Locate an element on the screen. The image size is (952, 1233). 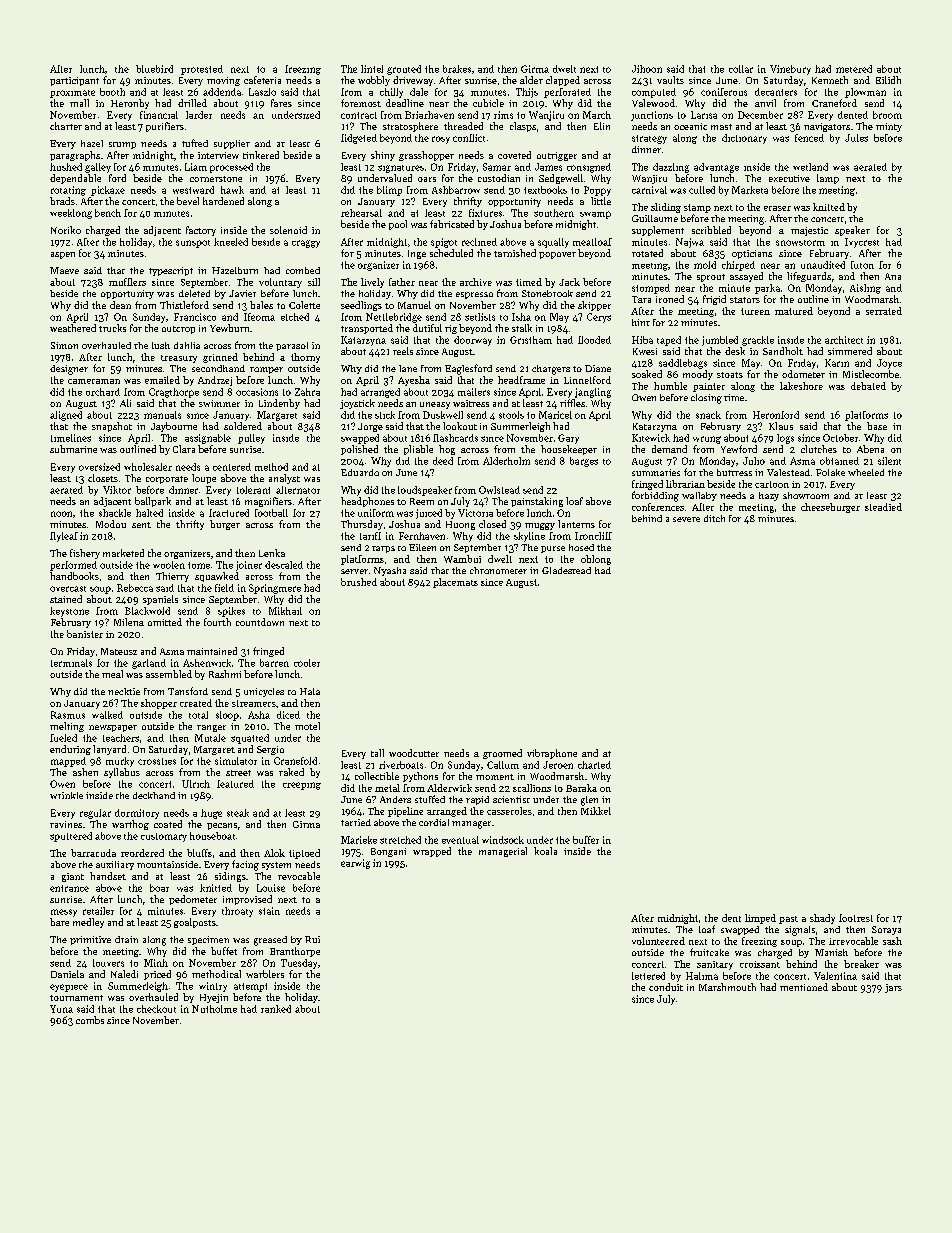
lifeguards is located at coordinates (809, 277).
